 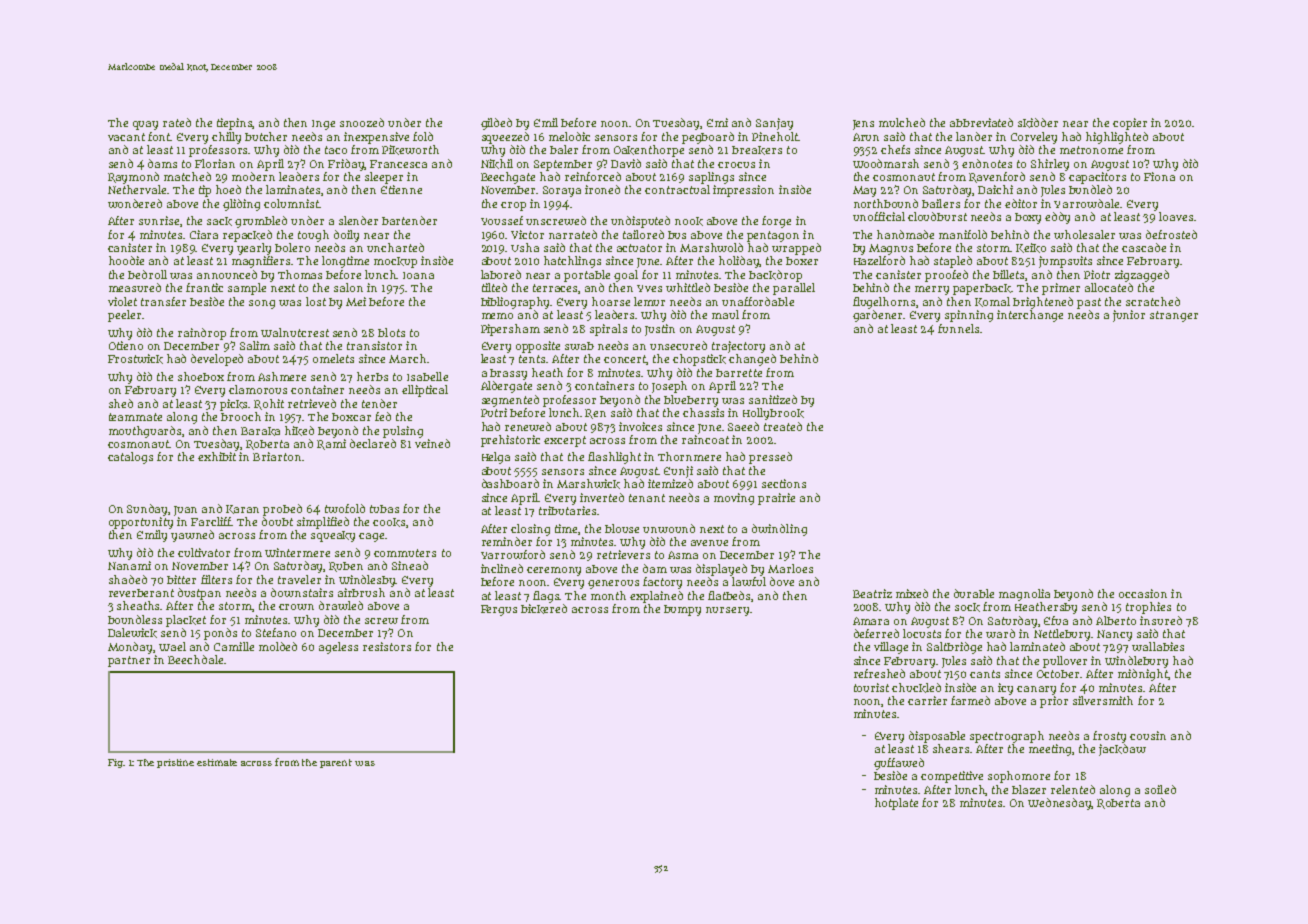 I want to click on mouthguards, so click(x=146, y=432).
